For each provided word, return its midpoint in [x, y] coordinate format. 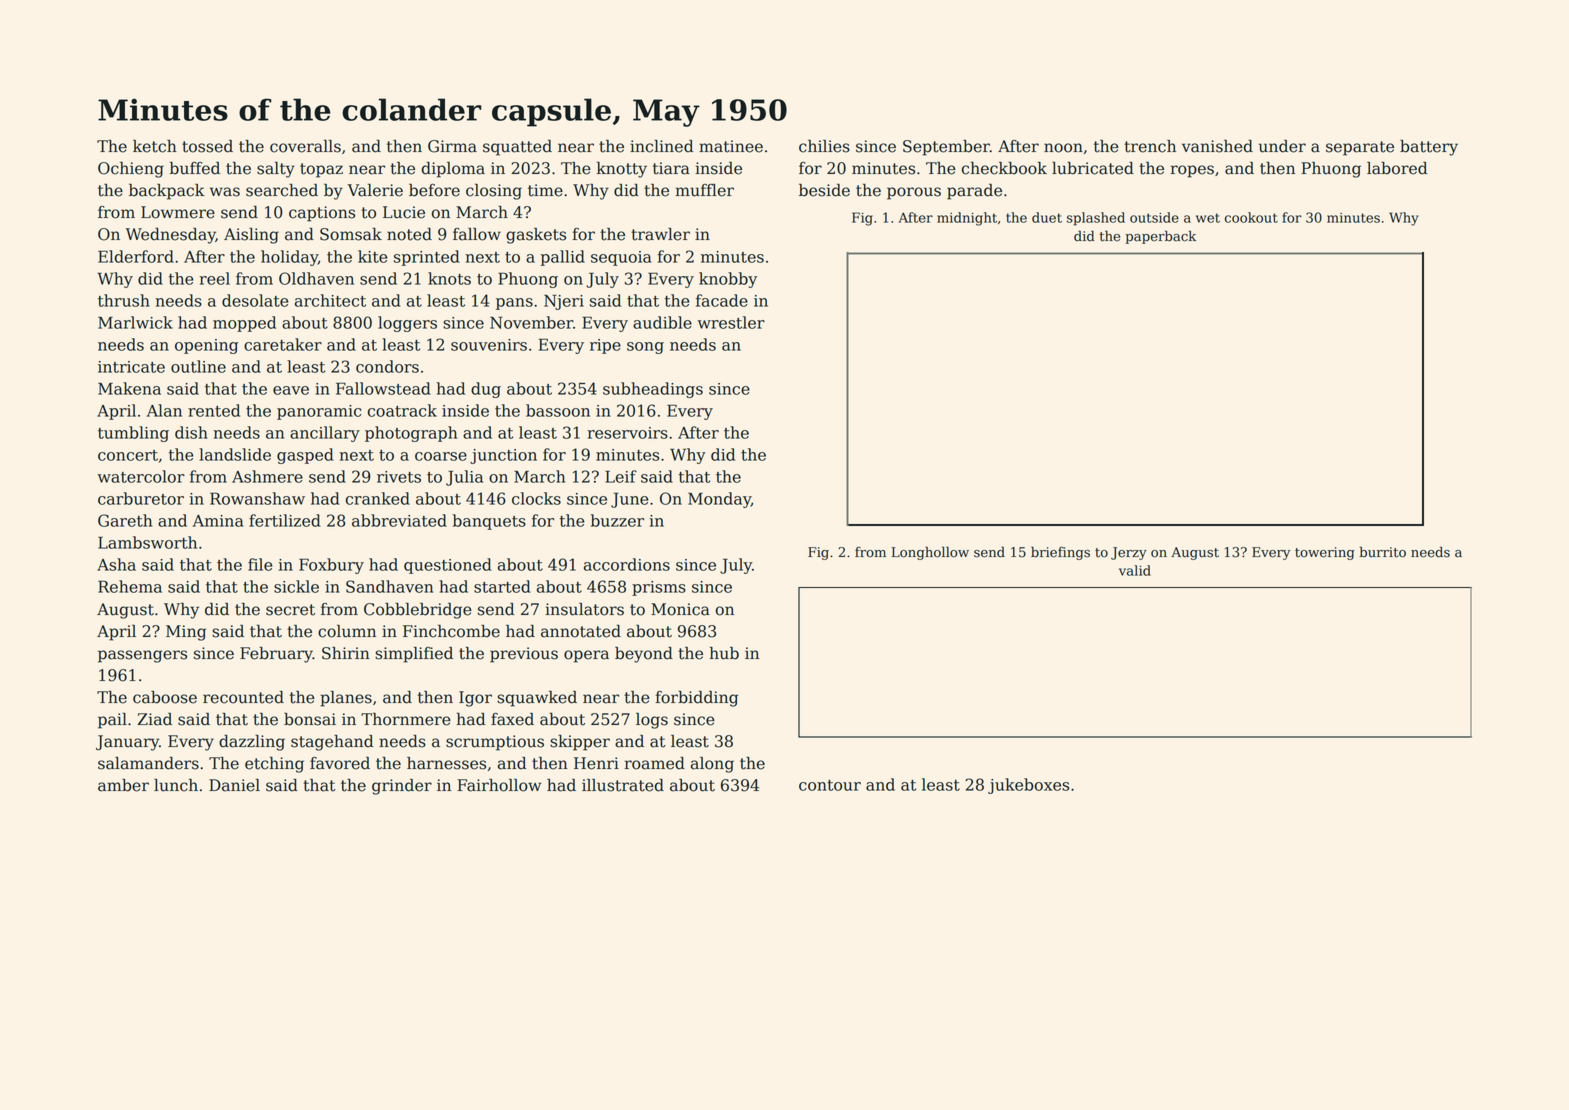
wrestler [731, 322]
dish [191, 432]
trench [1150, 146]
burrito [1383, 552]
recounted [243, 697]
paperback [1160, 237]
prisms [659, 588]
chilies [824, 146]
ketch [155, 146]
